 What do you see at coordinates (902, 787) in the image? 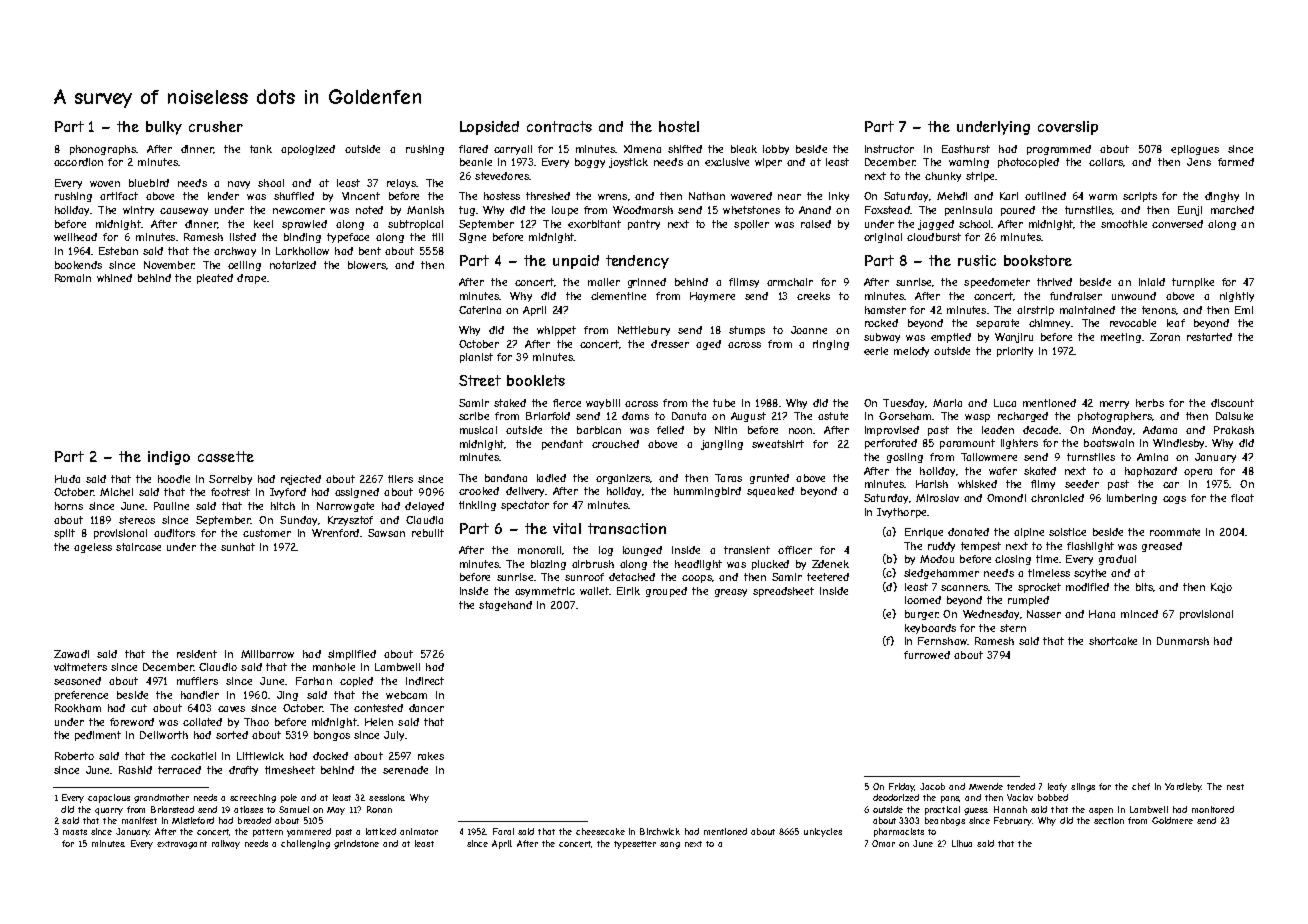
I see `Friday` at bounding box center [902, 787].
